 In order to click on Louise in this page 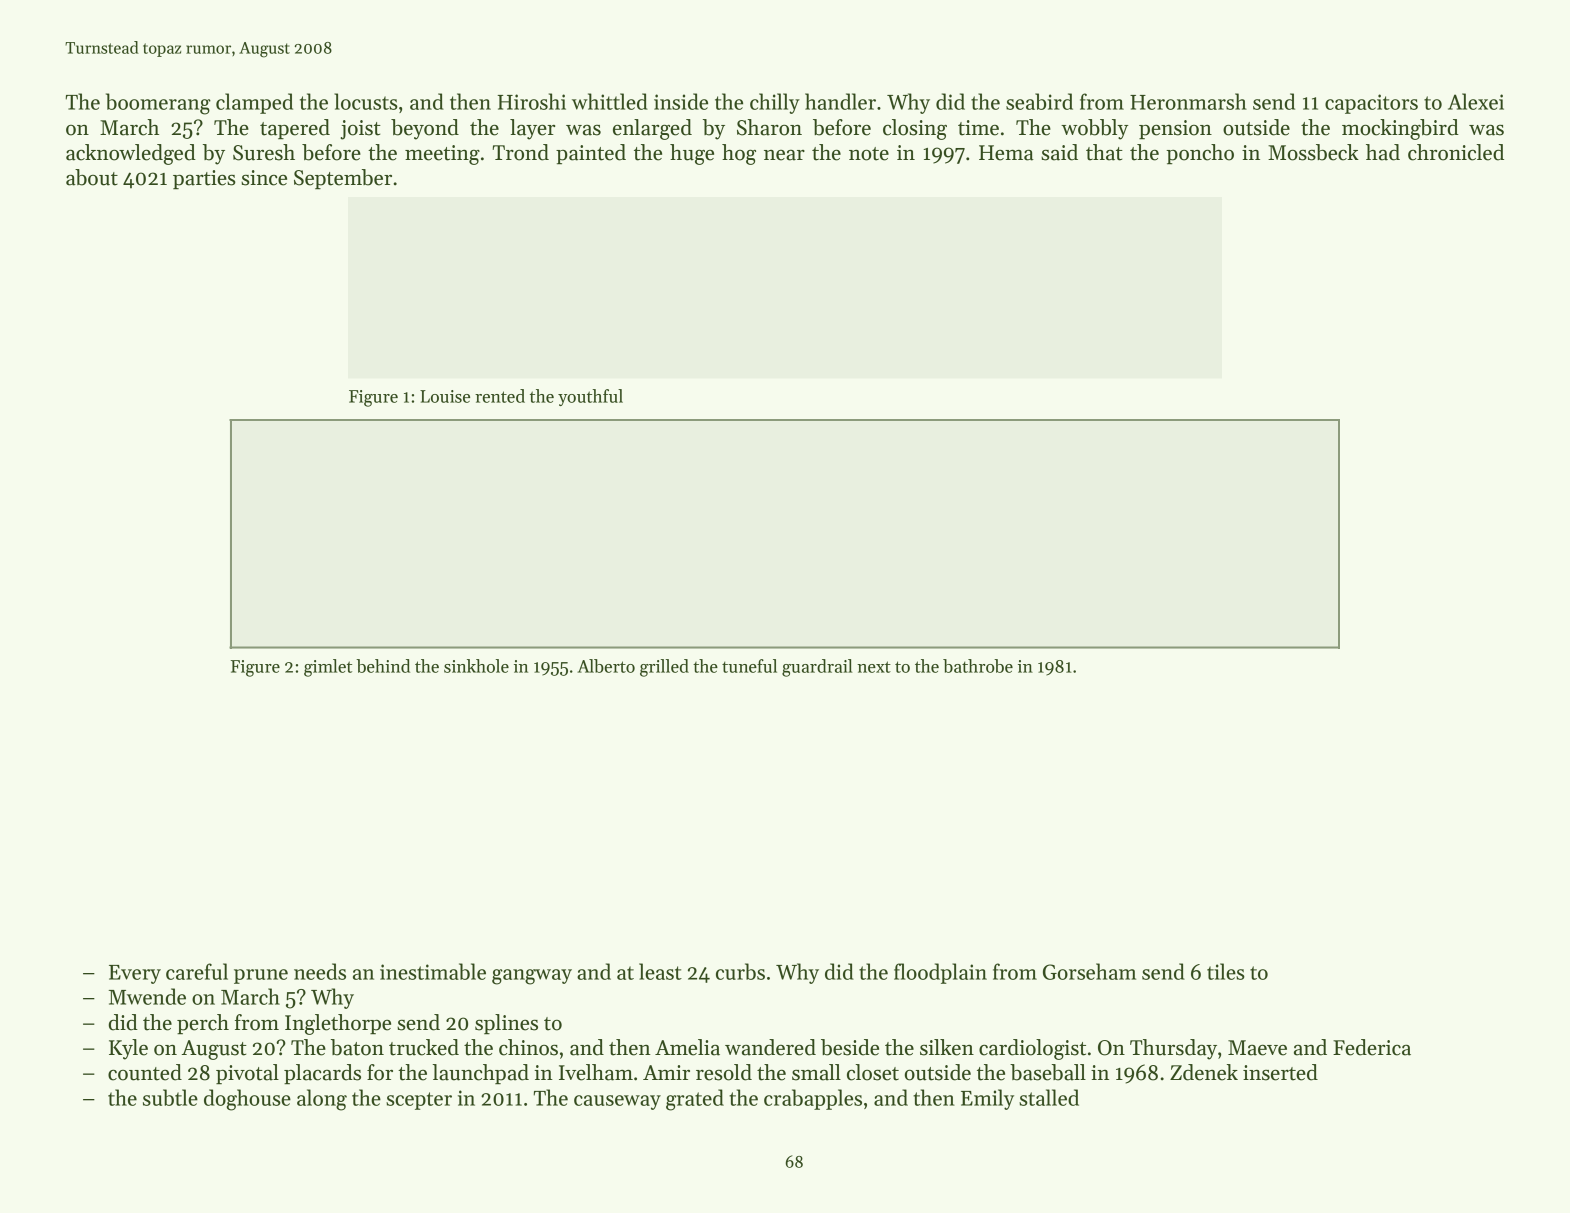, I will do `click(445, 396)`.
